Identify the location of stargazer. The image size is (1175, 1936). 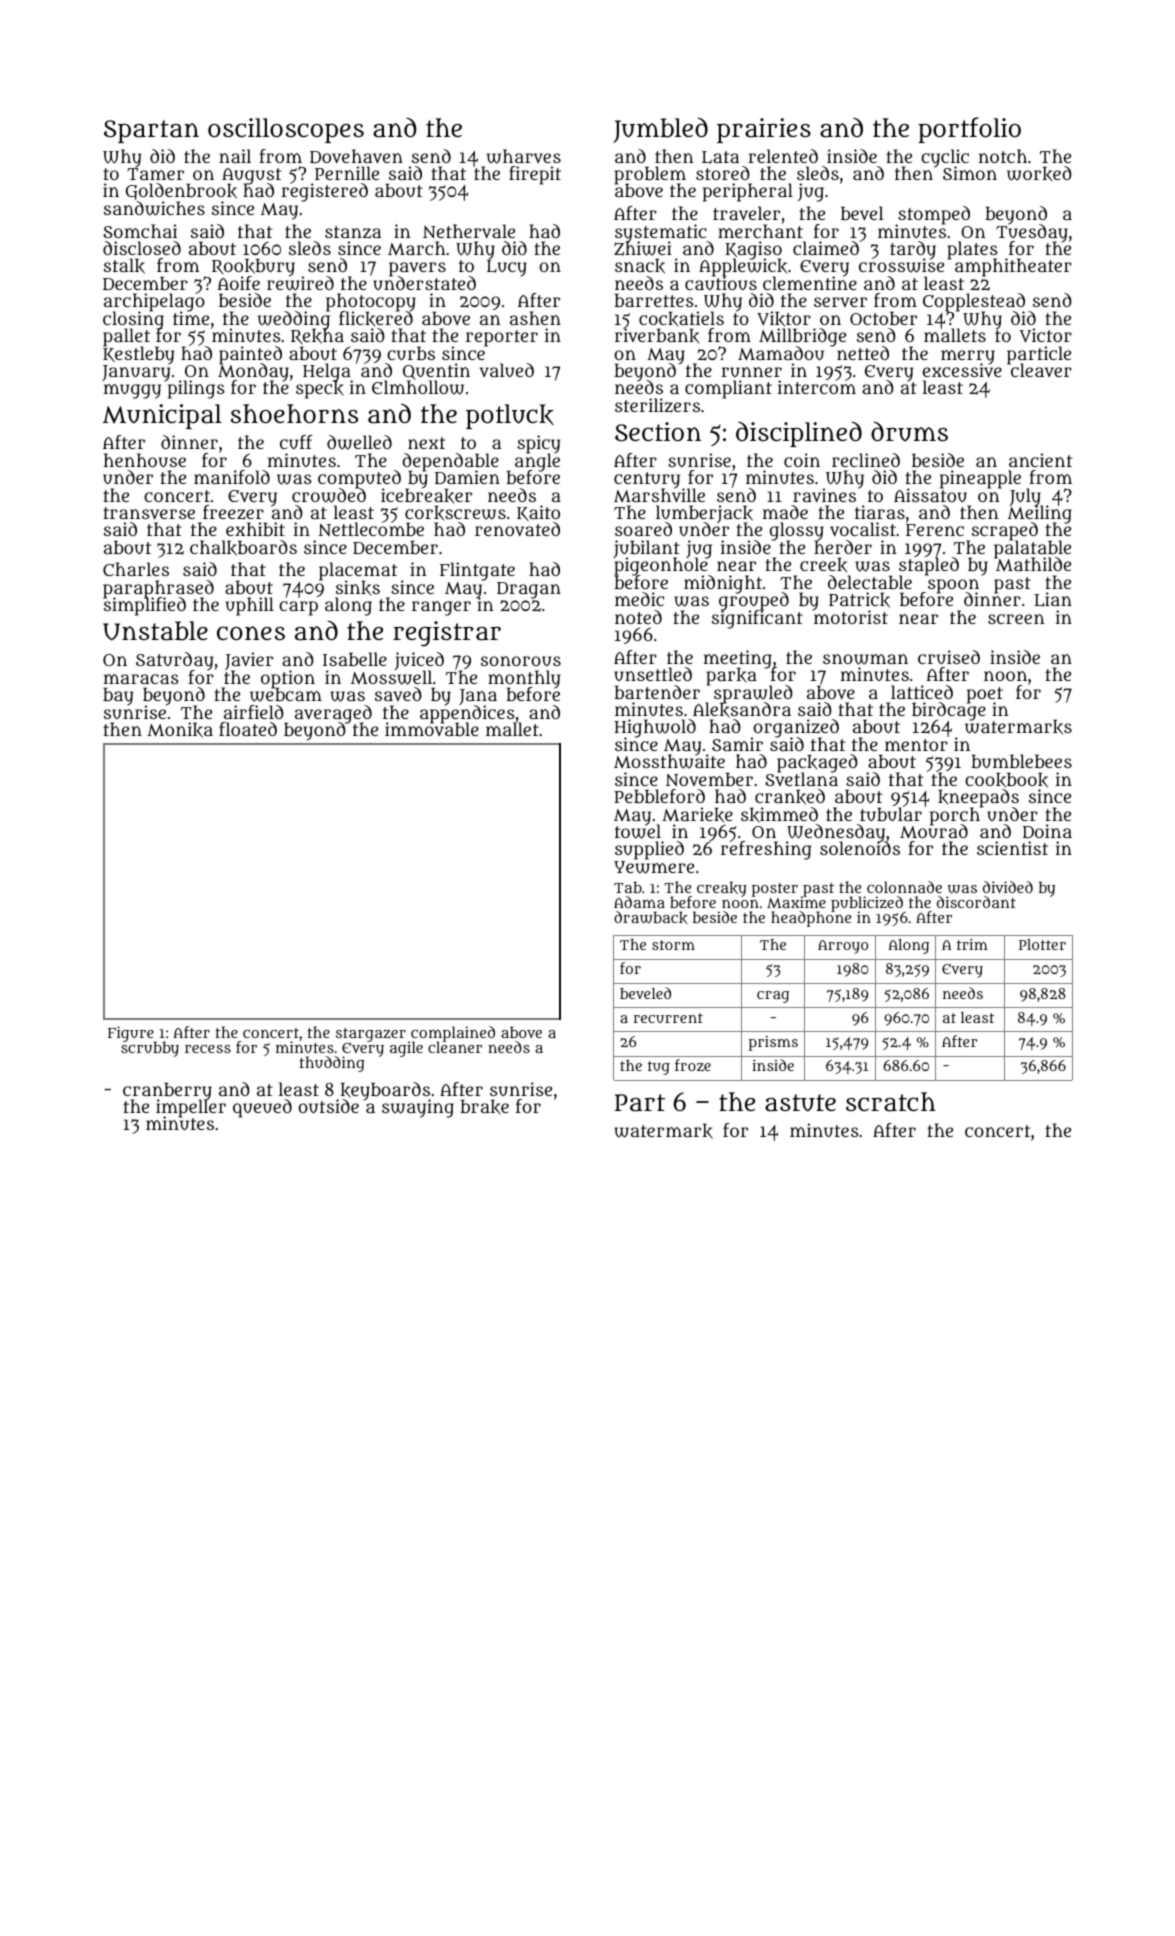
(371, 1035).
